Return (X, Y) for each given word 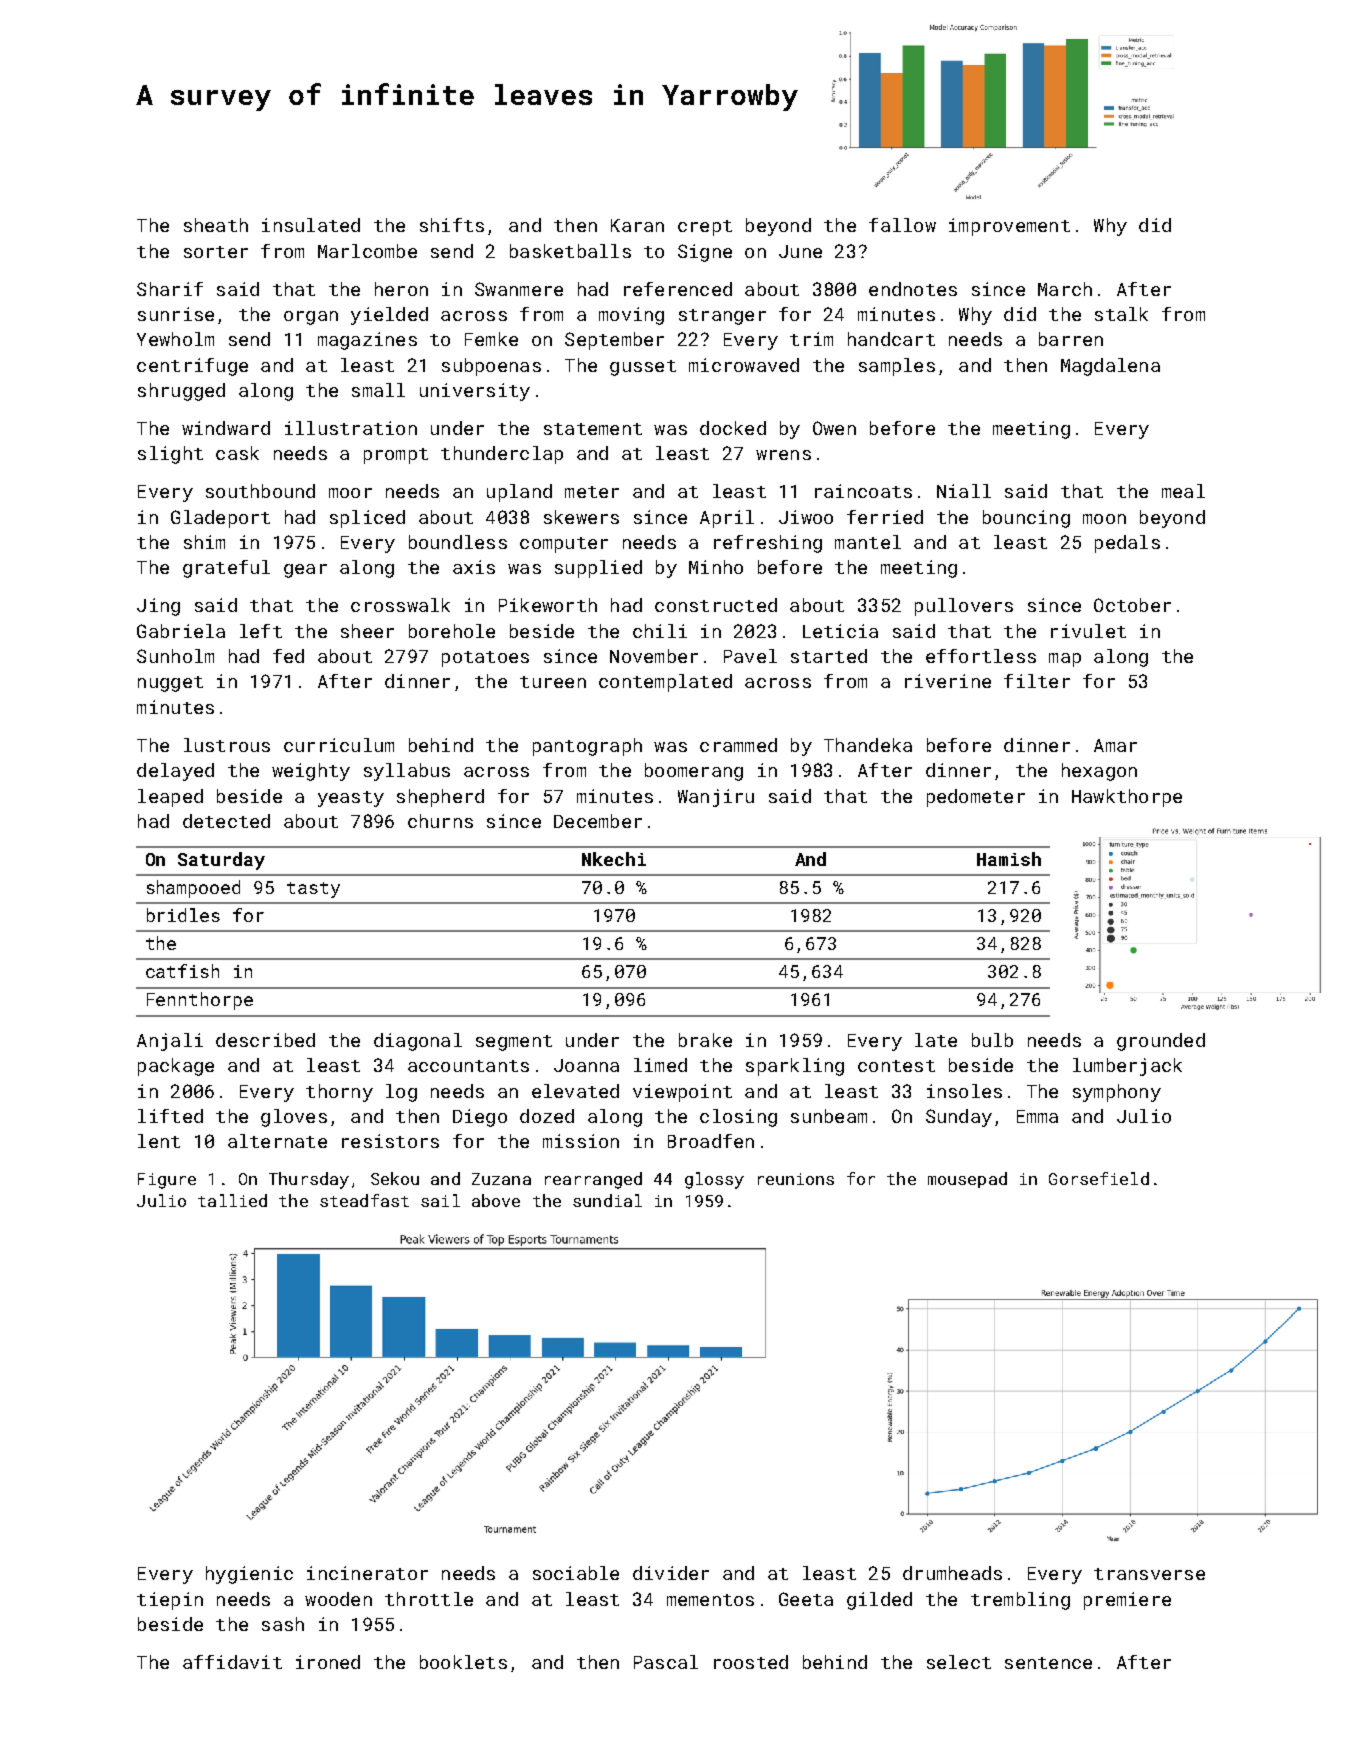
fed (288, 656)
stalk (1121, 314)
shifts (452, 225)
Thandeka (868, 745)
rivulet (1088, 631)
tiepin (170, 1601)
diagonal (418, 1042)
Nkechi (614, 859)
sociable (576, 1573)
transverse (1149, 1574)
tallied (232, 1200)
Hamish (1009, 859)
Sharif (170, 289)
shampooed (193, 889)
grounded (1161, 1042)
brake (705, 1040)
